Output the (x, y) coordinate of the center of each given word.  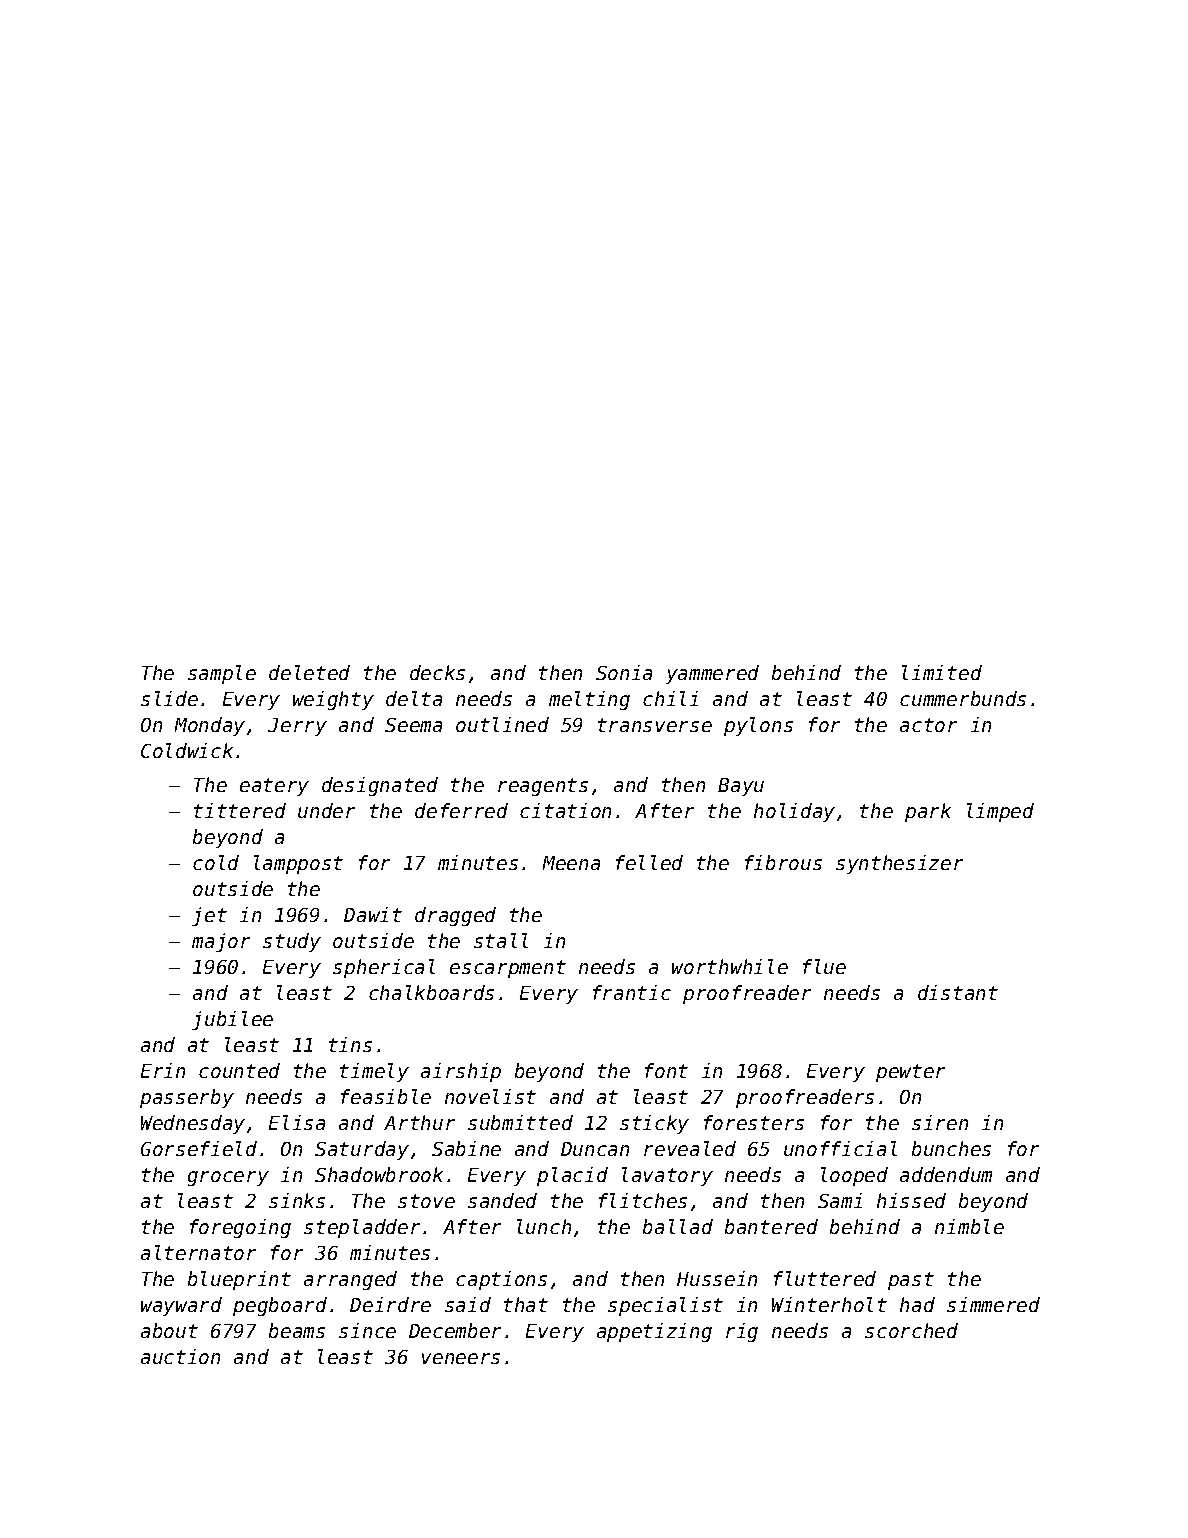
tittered (240, 810)
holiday (794, 812)
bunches (951, 1148)
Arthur (419, 1122)
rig (742, 1332)
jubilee (232, 1020)
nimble (969, 1226)
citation (565, 810)
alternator (198, 1252)
